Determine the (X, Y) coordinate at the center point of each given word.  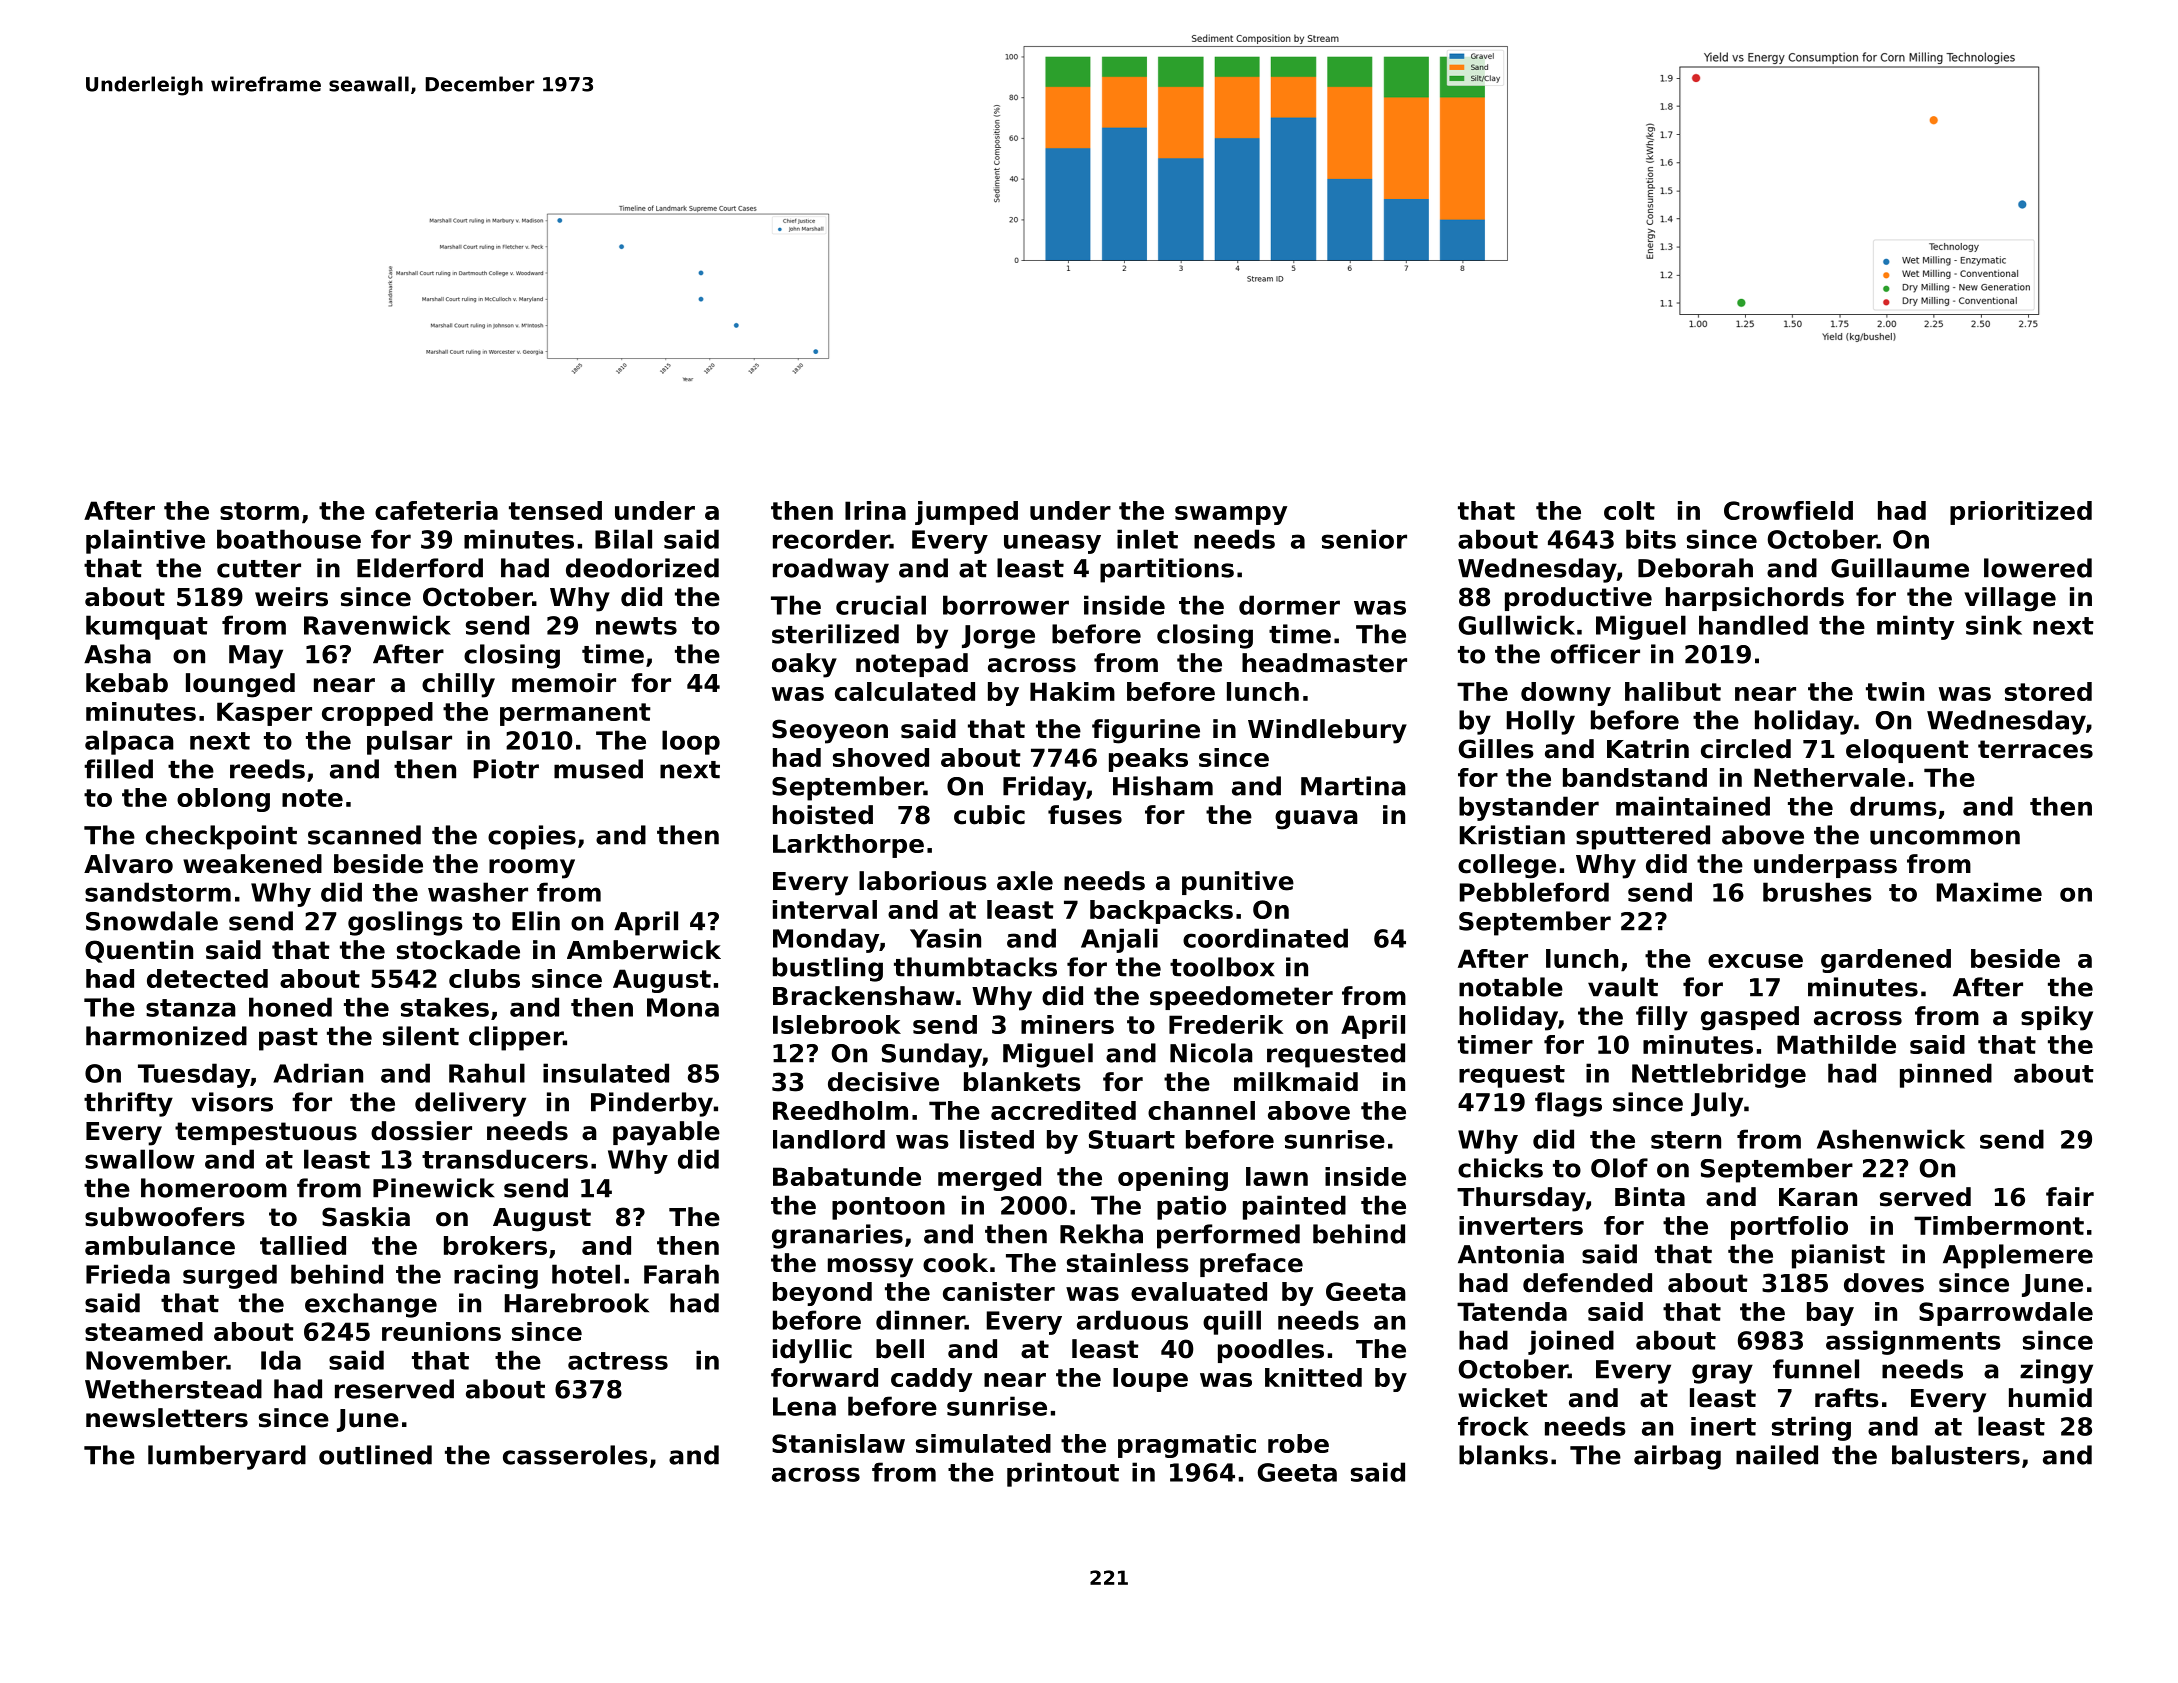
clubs (484, 978)
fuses (1085, 815)
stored (2048, 691)
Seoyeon (830, 731)
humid (2050, 1398)
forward (824, 1377)
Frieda (128, 1274)
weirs (291, 597)
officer (1595, 654)
